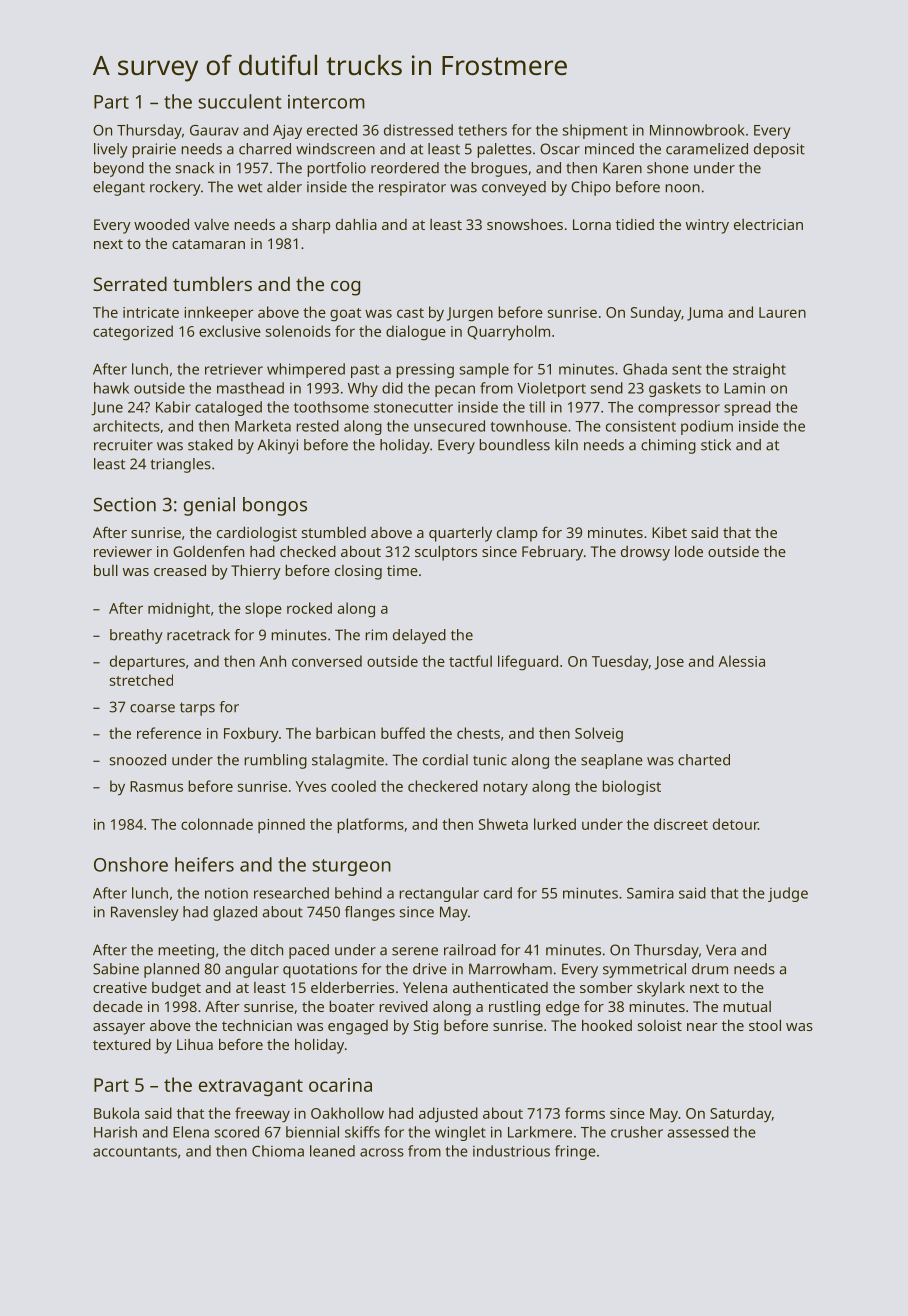 This screenshot has width=908, height=1316. What do you see at coordinates (175, 188) in the screenshot?
I see `rockery` at bounding box center [175, 188].
